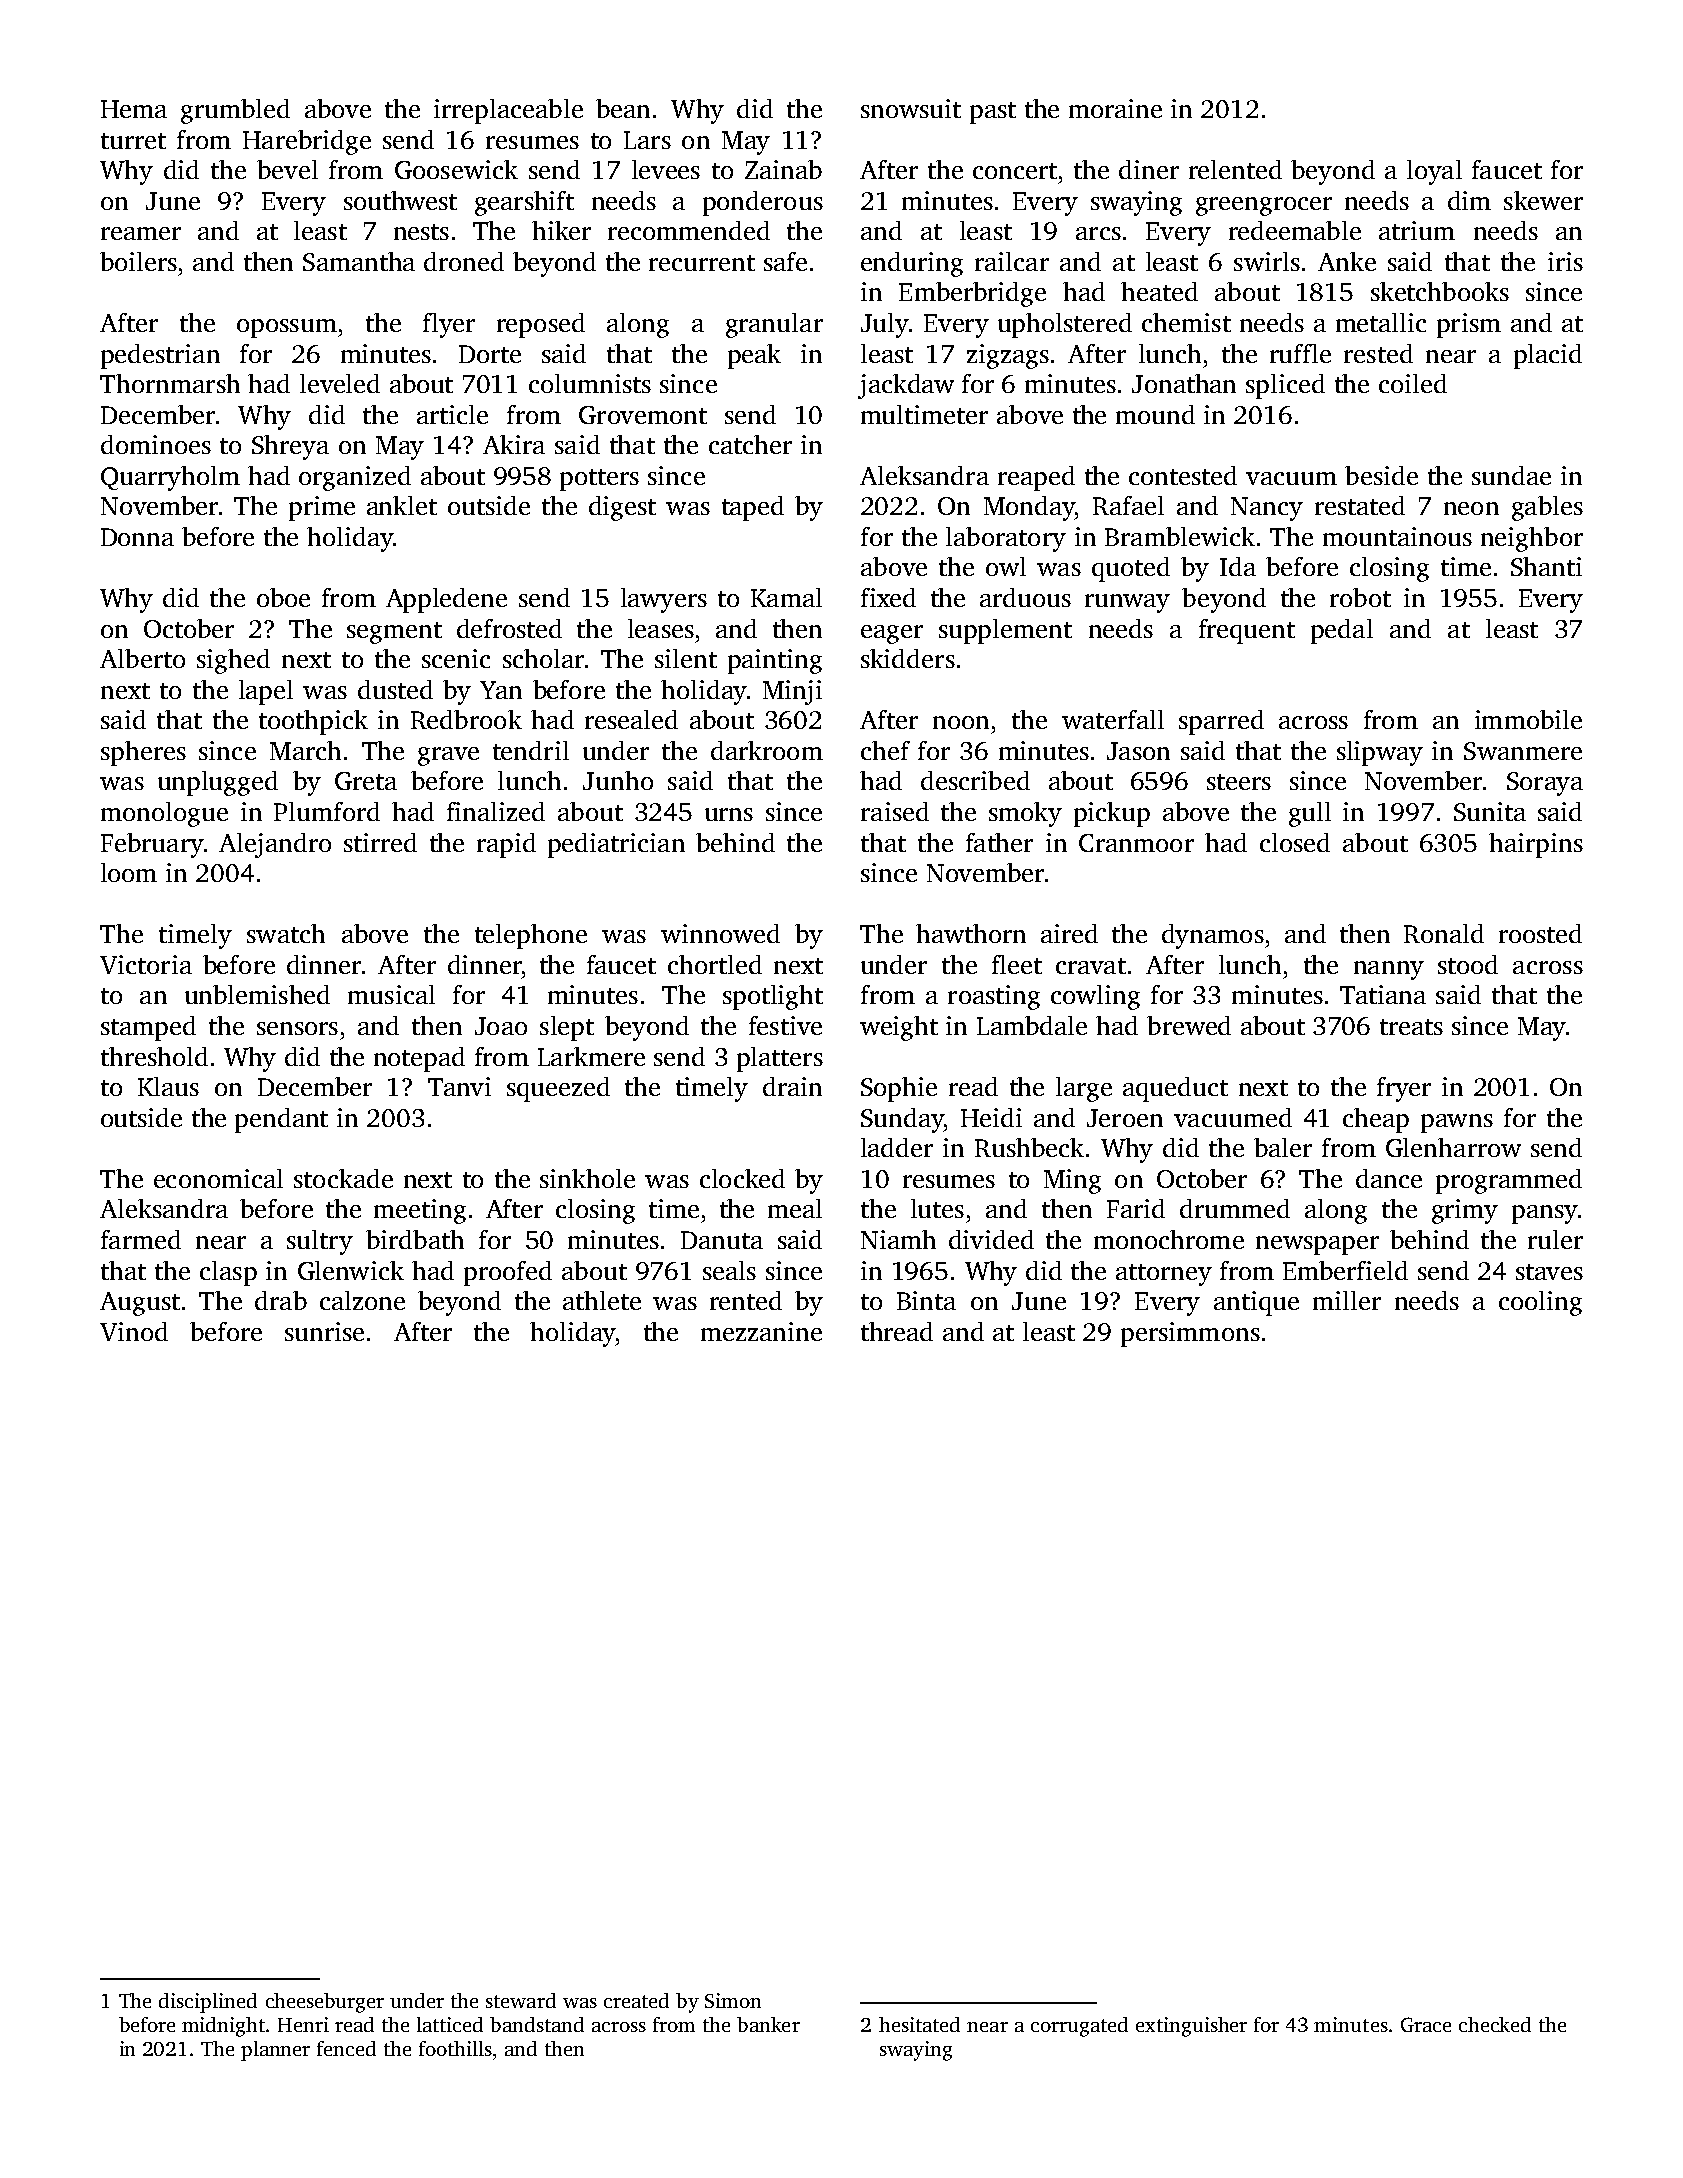 The image size is (1683, 2178). Describe the element at coordinates (1186, 322) in the document. I see `chemist` at that location.
